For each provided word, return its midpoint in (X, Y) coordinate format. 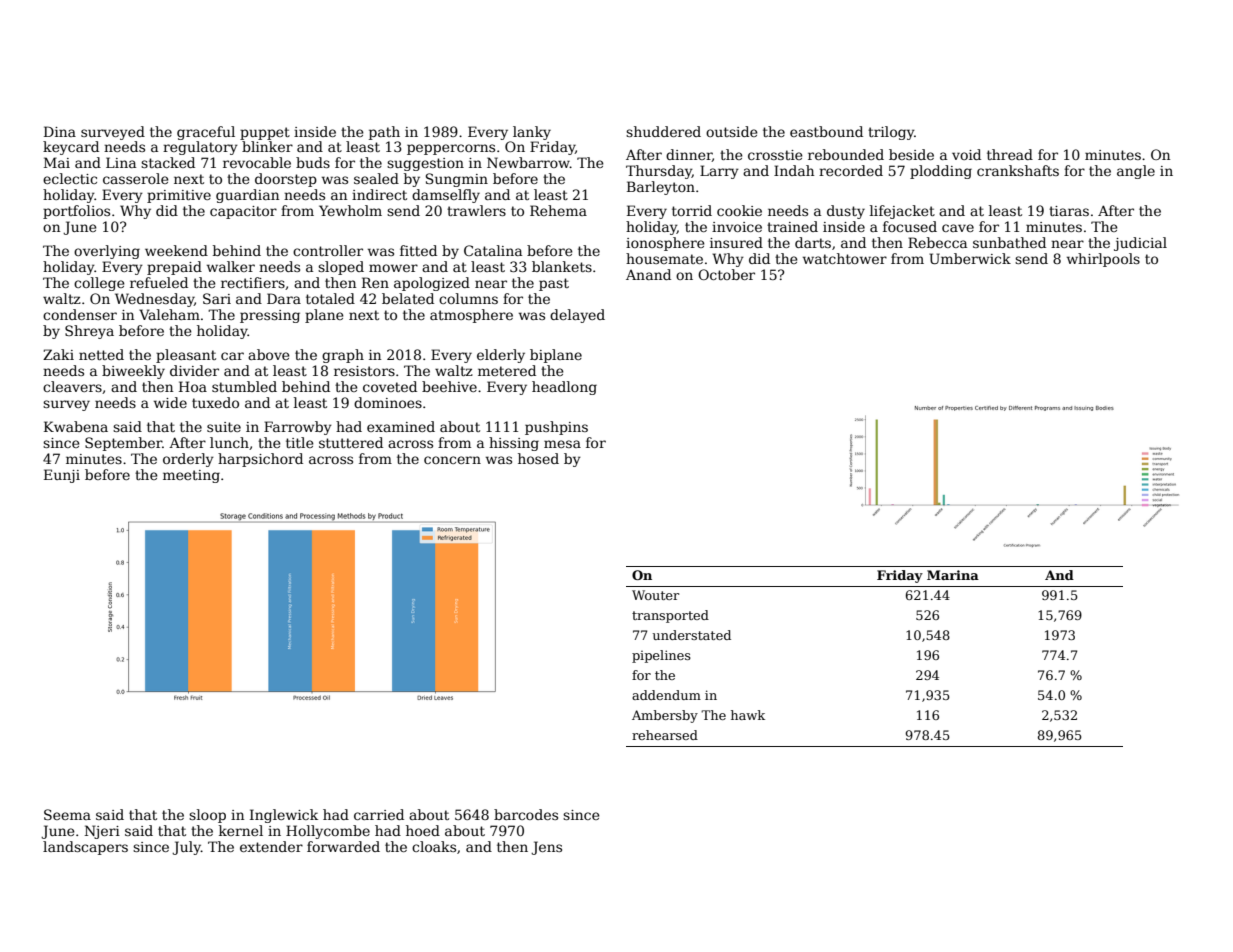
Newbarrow (528, 162)
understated (692, 635)
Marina (953, 575)
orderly (188, 460)
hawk (748, 715)
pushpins (556, 428)
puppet (265, 133)
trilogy (891, 133)
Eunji (62, 476)
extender (271, 846)
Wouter (655, 595)
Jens (546, 848)
